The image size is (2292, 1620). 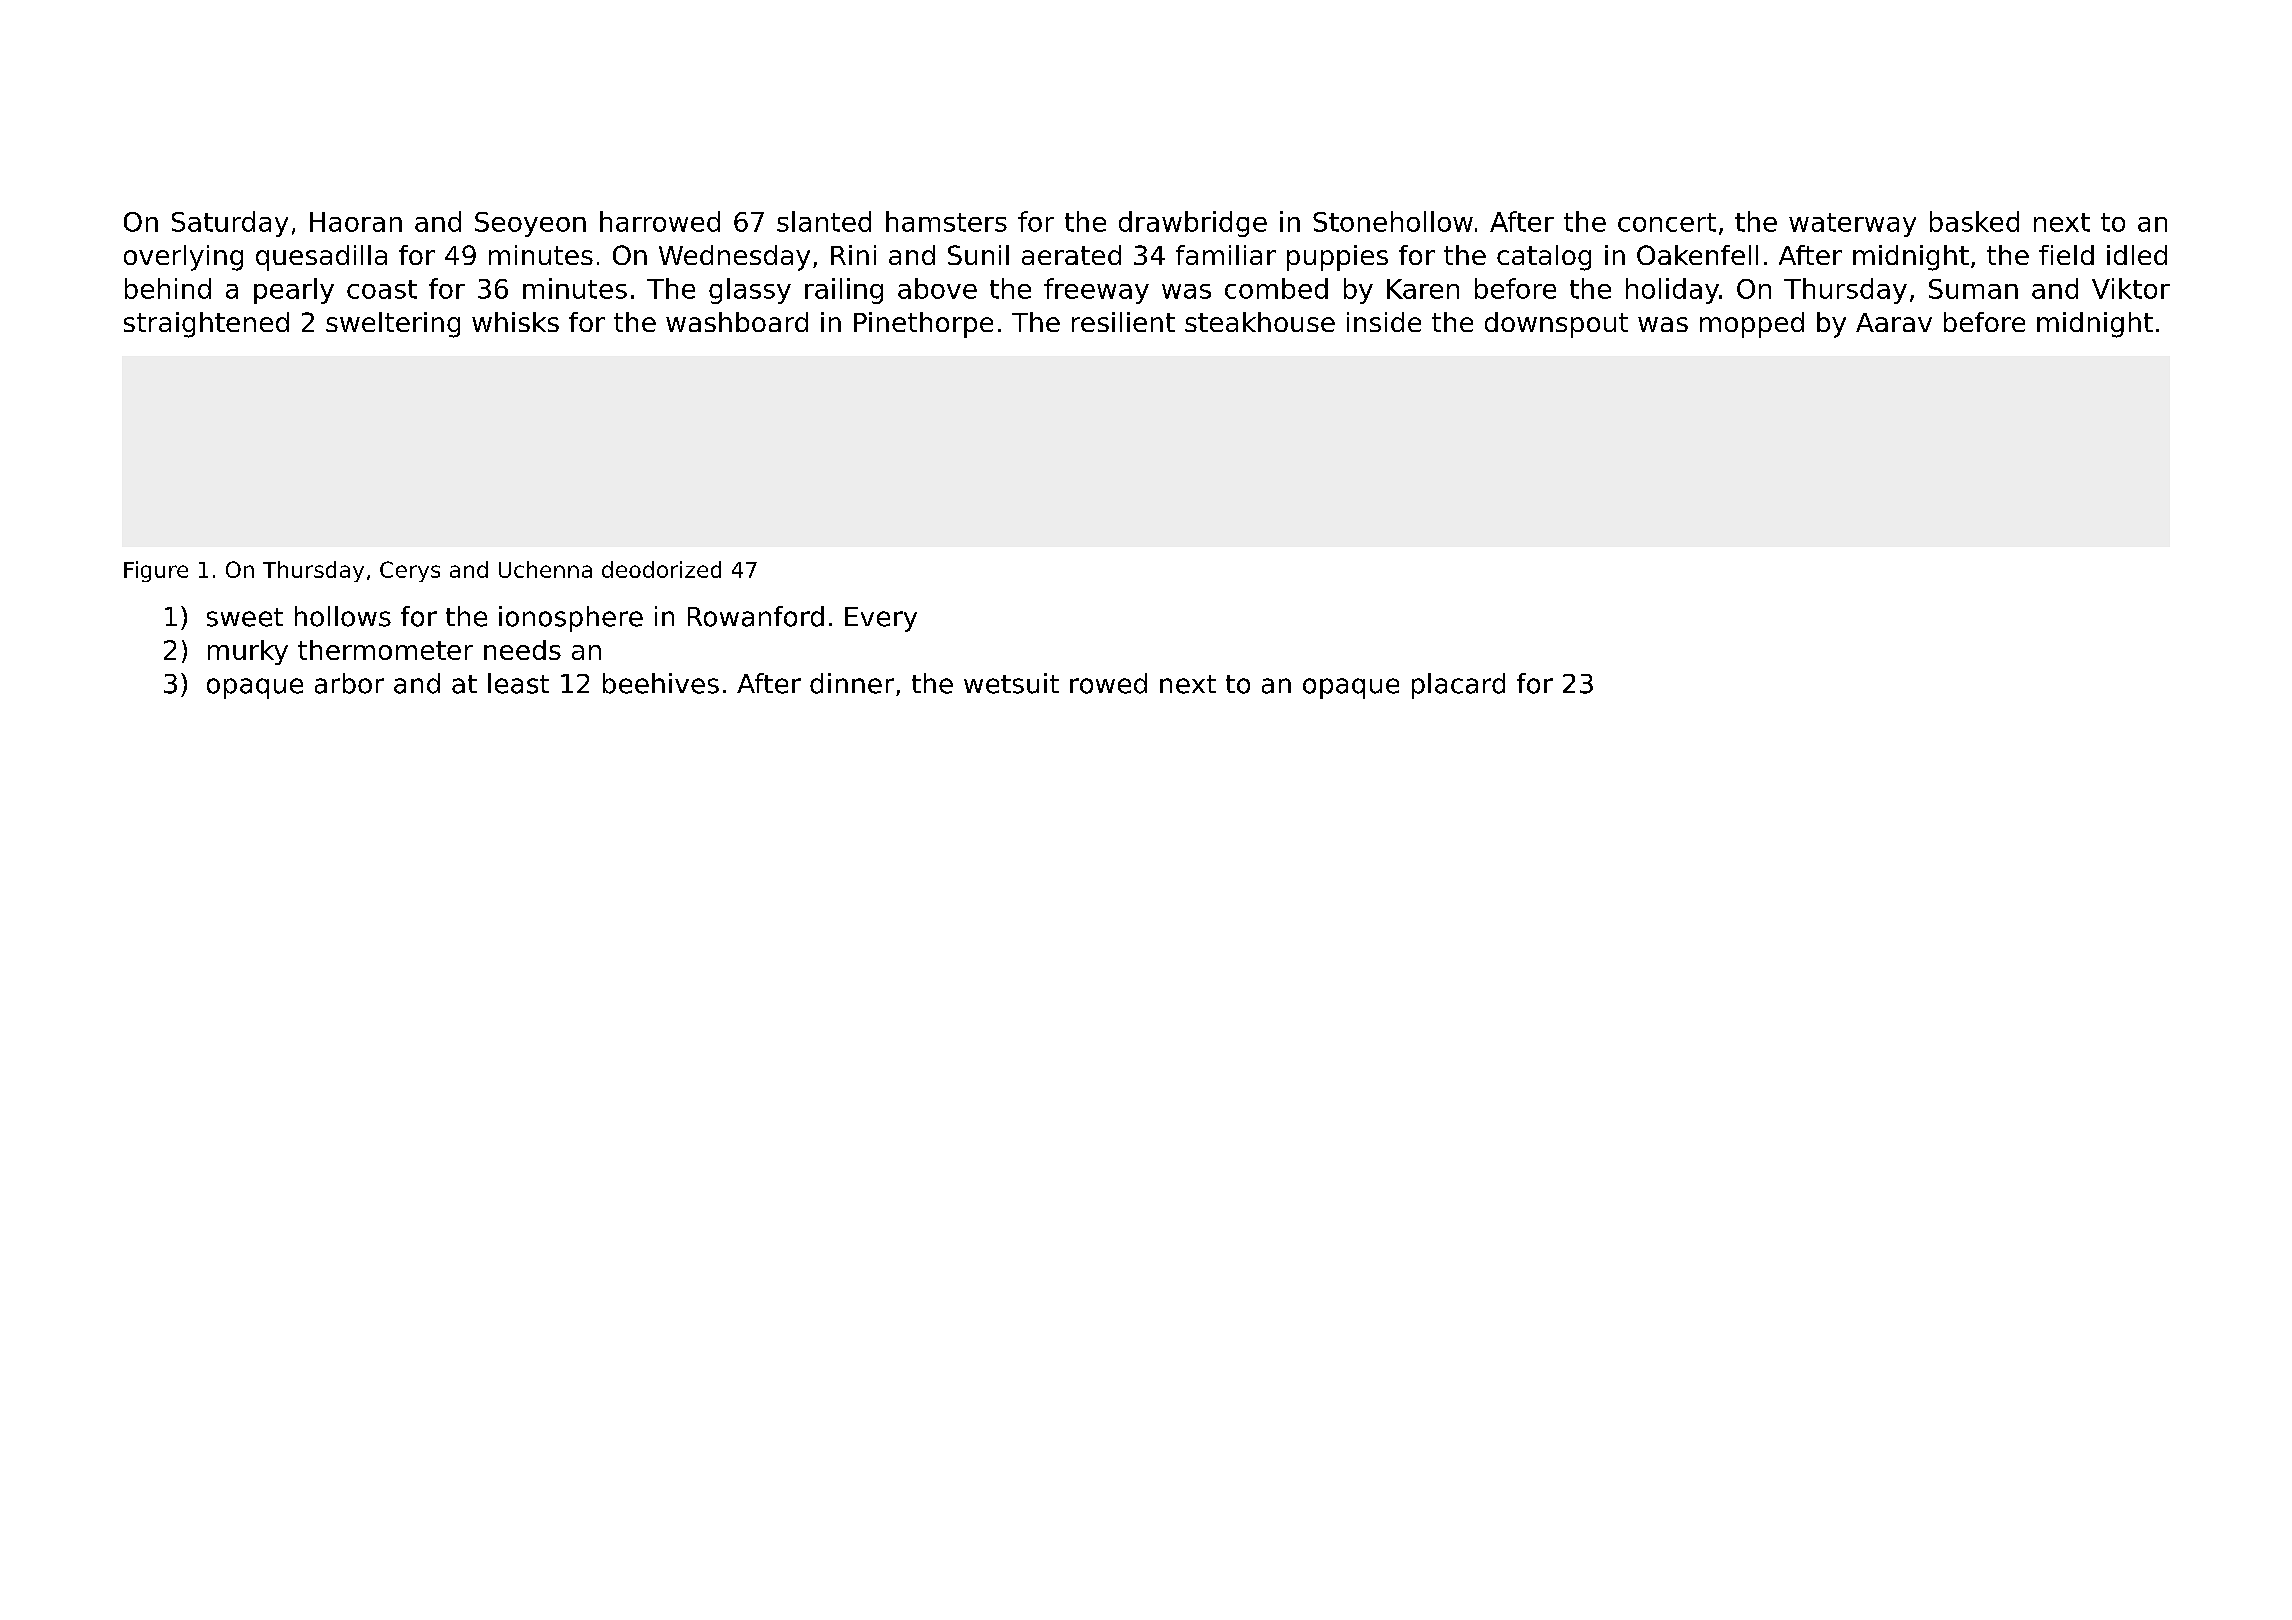 What do you see at coordinates (1011, 683) in the image?
I see `wetsuit` at bounding box center [1011, 683].
